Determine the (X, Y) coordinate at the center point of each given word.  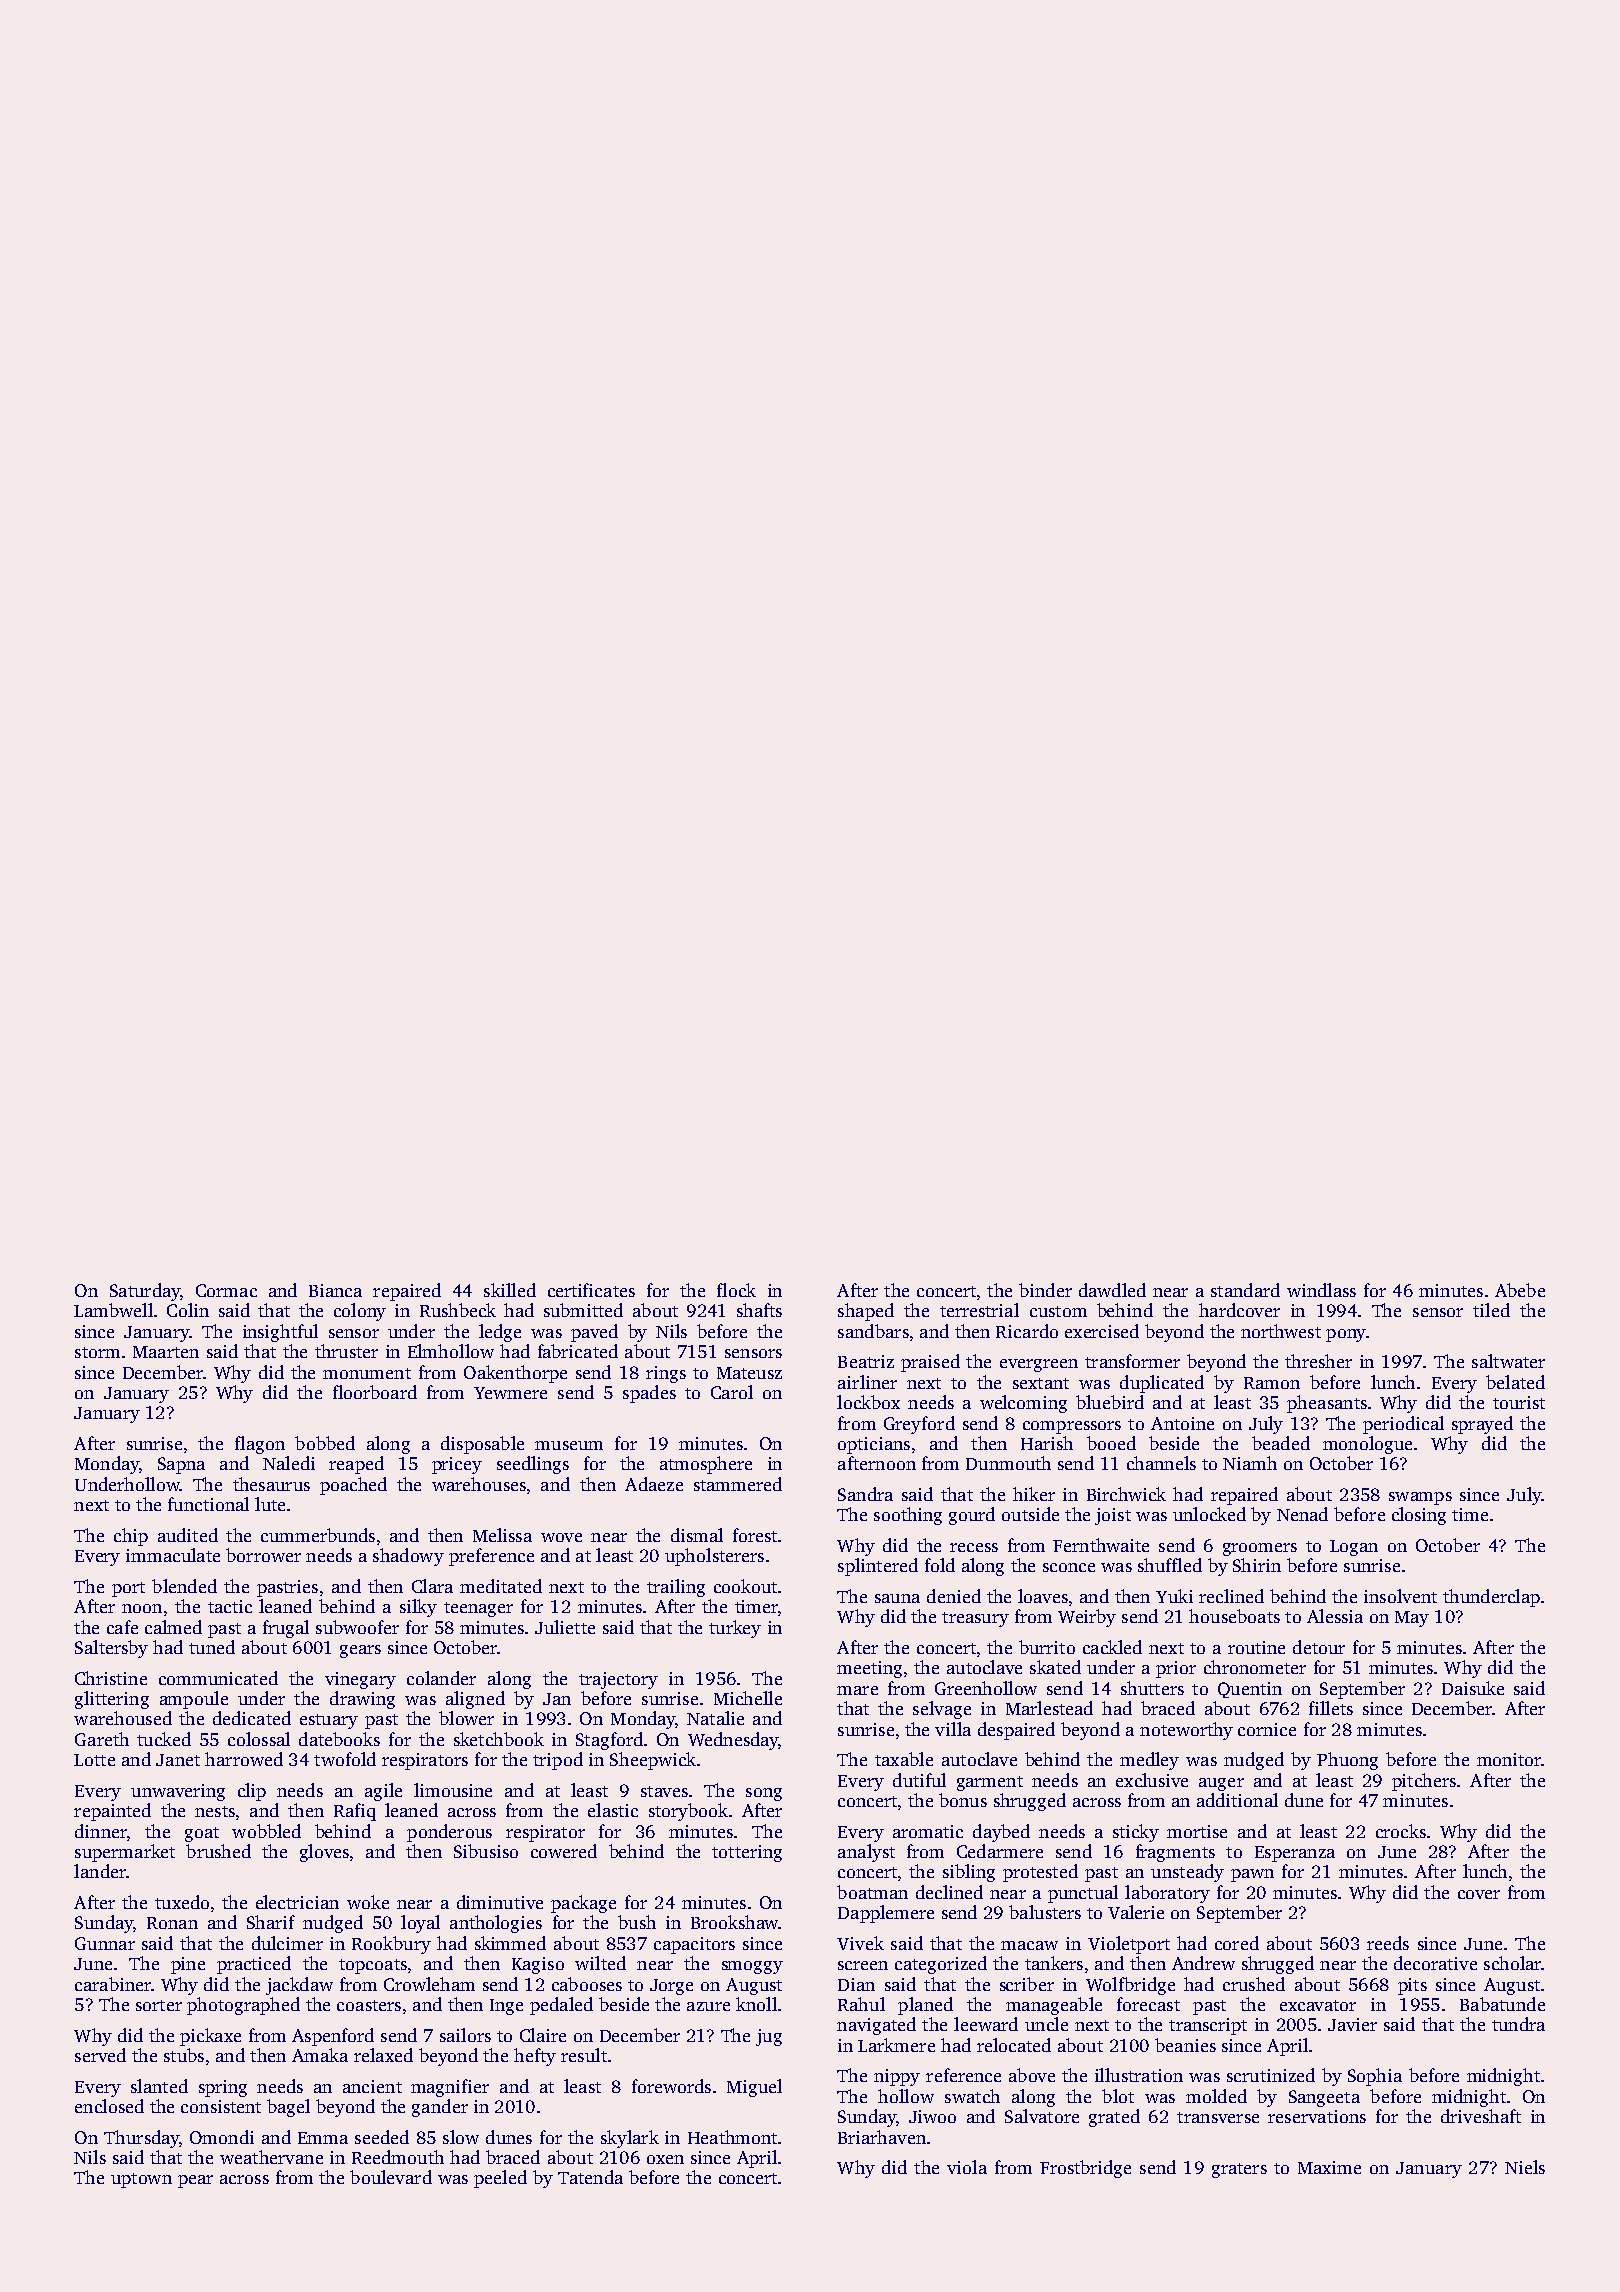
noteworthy (1186, 1731)
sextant (1041, 1383)
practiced (254, 1965)
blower (466, 1718)
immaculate (173, 1555)
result (584, 2055)
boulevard (391, 2177)
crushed (1254, 1984)
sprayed (1482, 1425)
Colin (188, 1310)
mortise (1197, 1831)
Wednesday (733, 1741)
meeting (869, 1669)
